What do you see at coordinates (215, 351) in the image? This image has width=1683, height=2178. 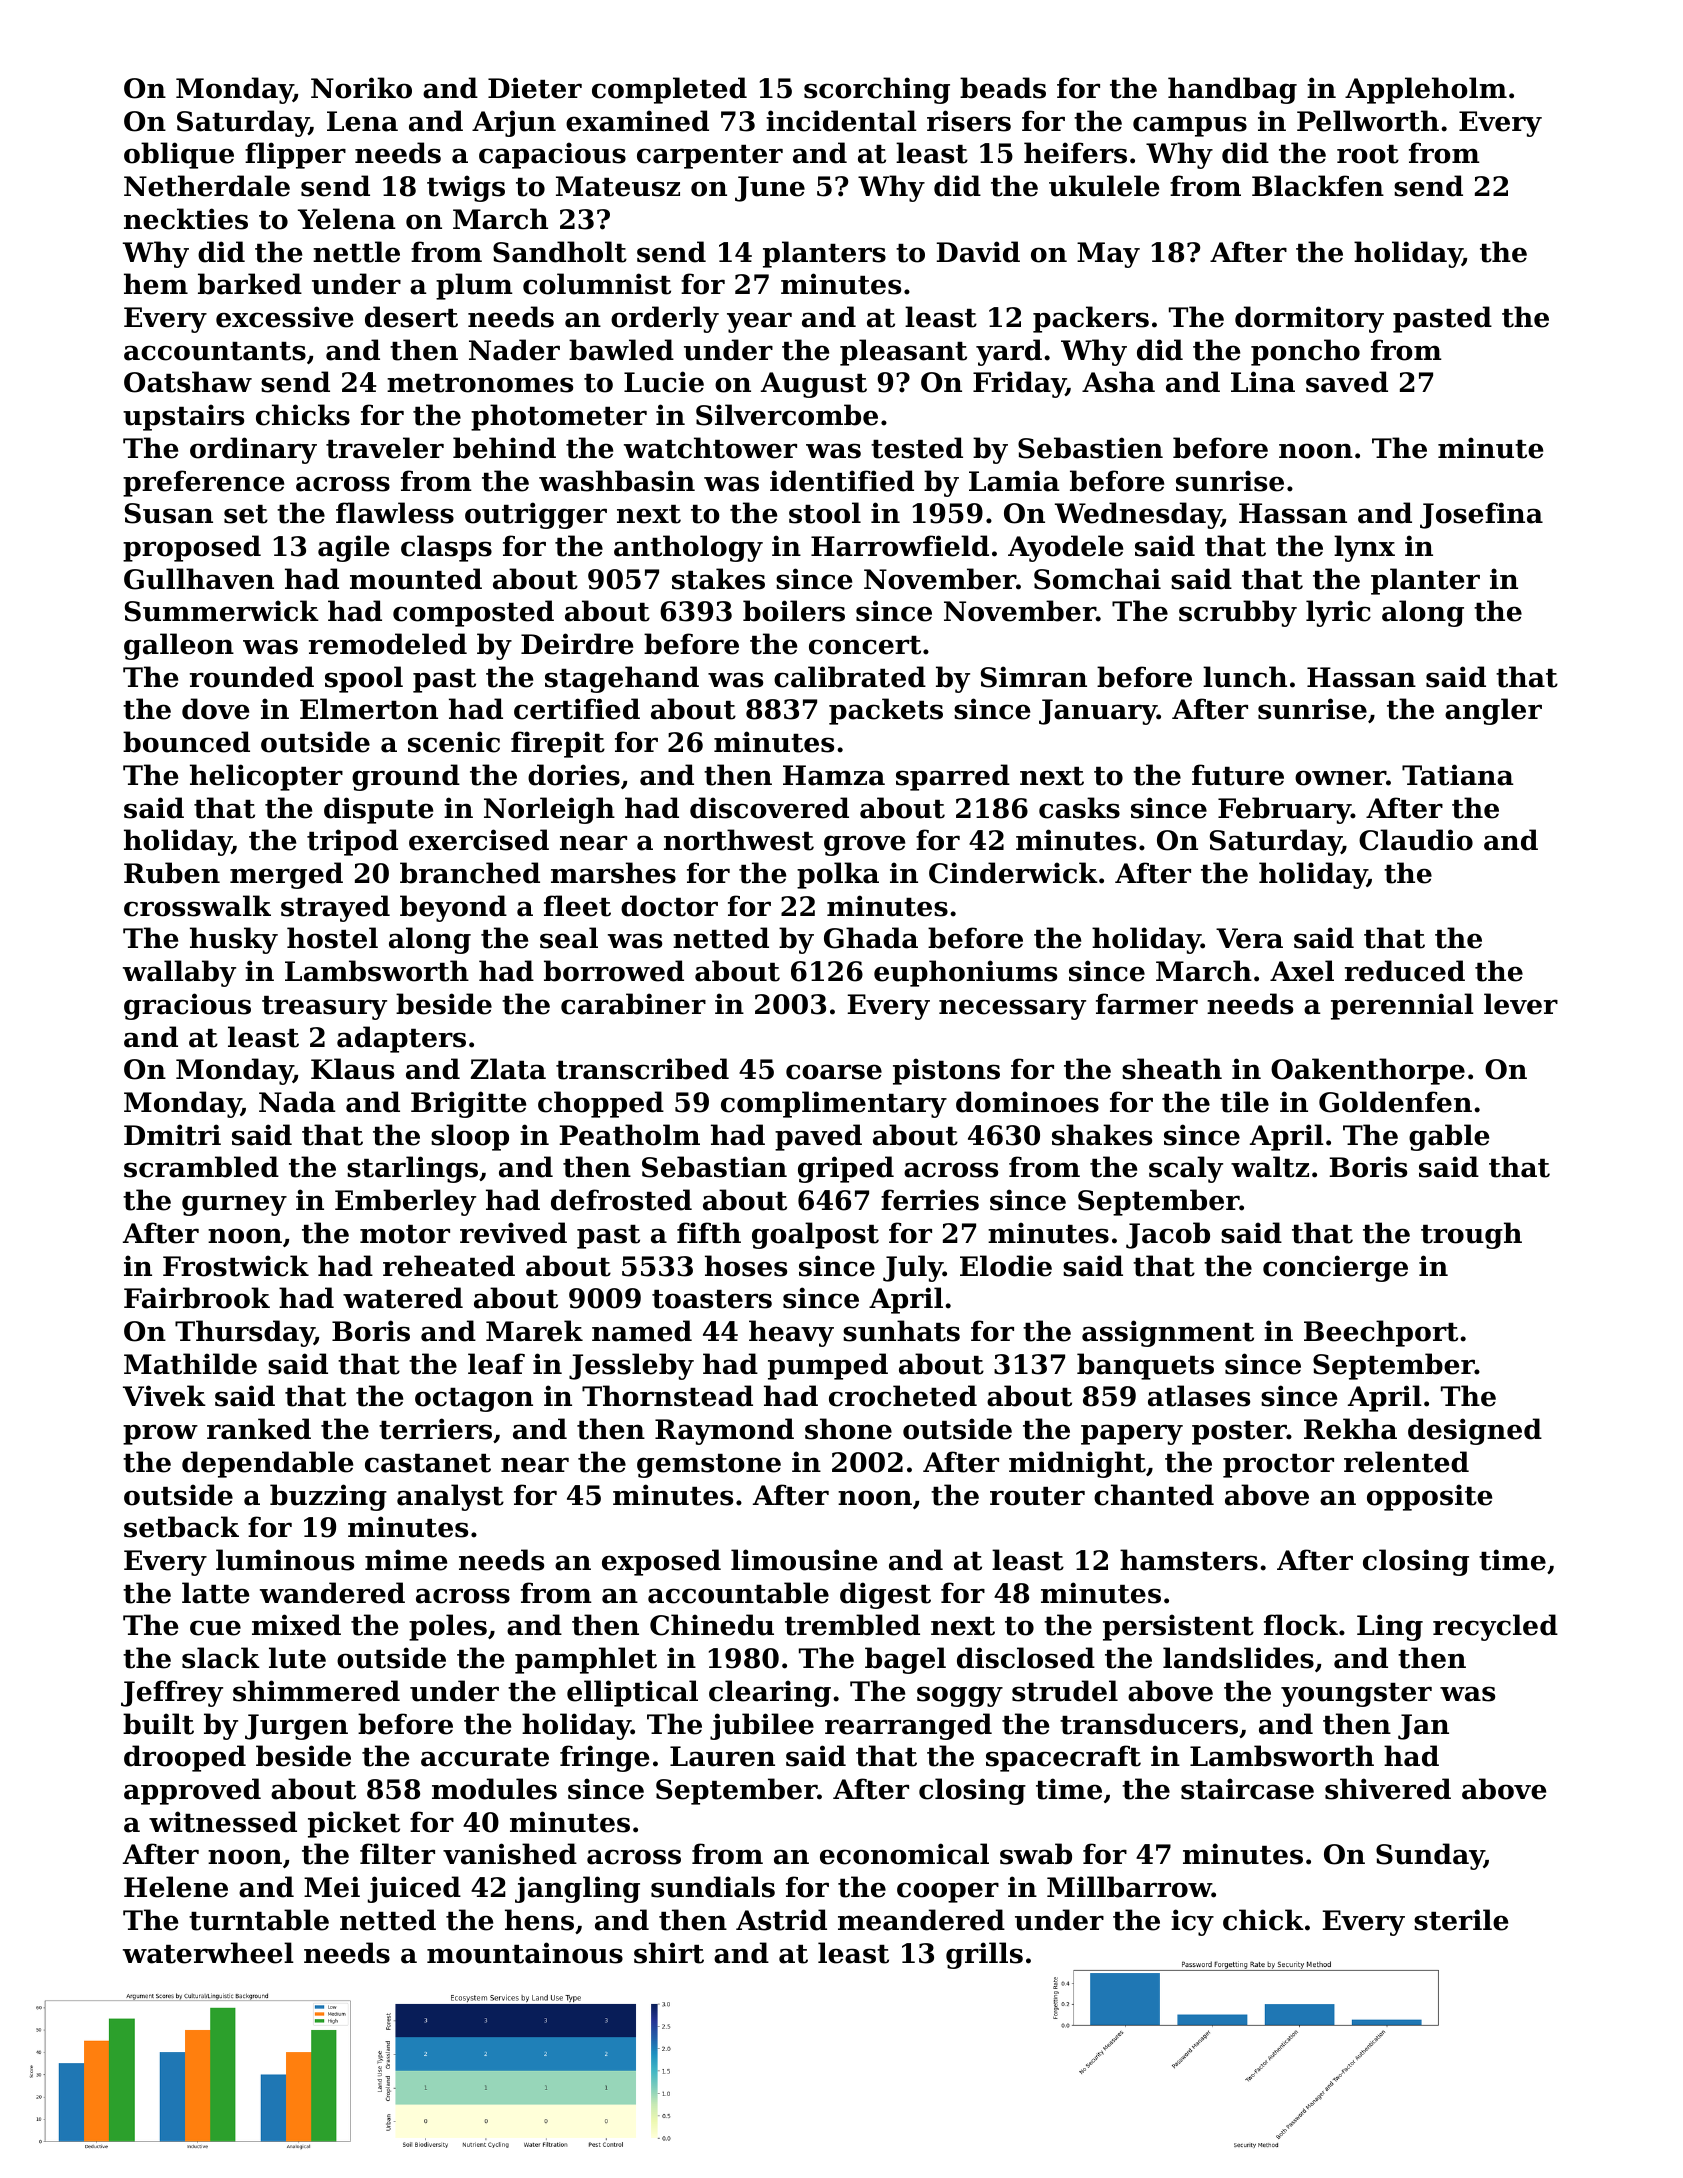 I see `accountants` at bounding box center [215, 351].
